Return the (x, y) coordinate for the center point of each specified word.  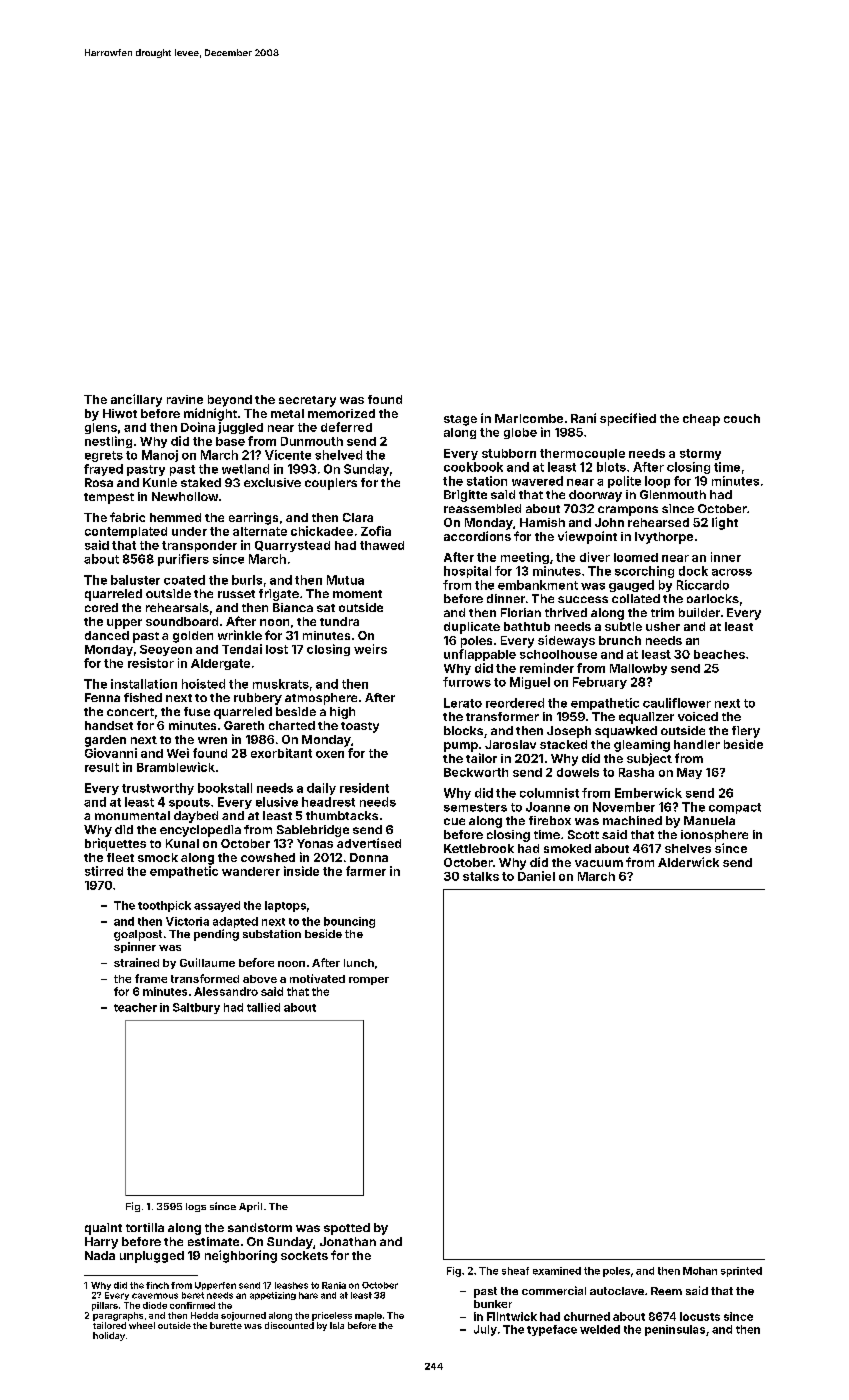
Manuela (709, 820)
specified (628, 419)
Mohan (700, 1271)
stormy (700, 454)
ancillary (136, 400)
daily (321, 789)
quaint (103, 1229)
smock (158, 857)
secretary (307, 401)
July (485, 1330)
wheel (142, 1325)
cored (101, 607)
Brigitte (465, 496)
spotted (347, 1229)
